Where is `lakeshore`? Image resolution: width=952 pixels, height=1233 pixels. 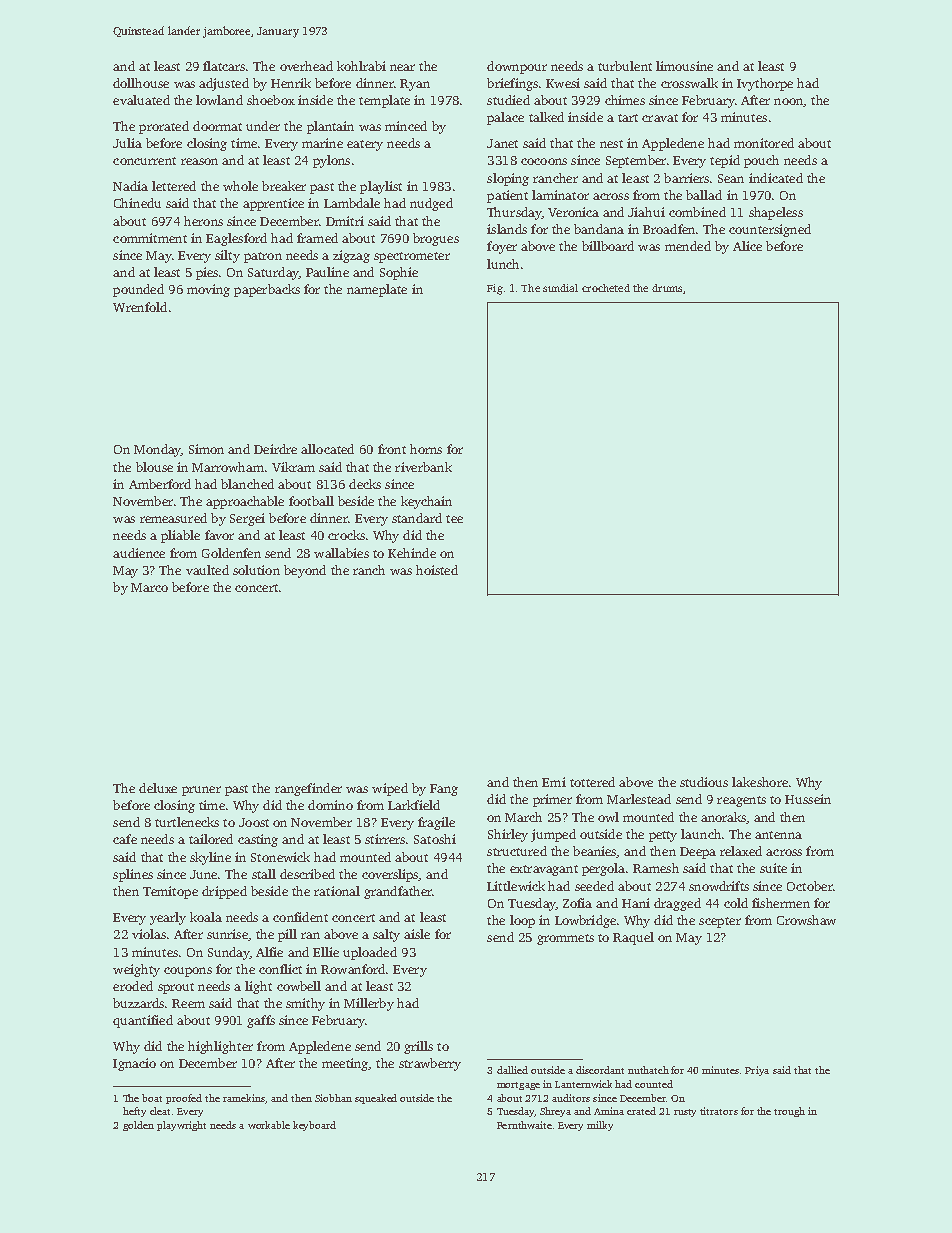
lakeshore is located at coordinates (760, 782).
